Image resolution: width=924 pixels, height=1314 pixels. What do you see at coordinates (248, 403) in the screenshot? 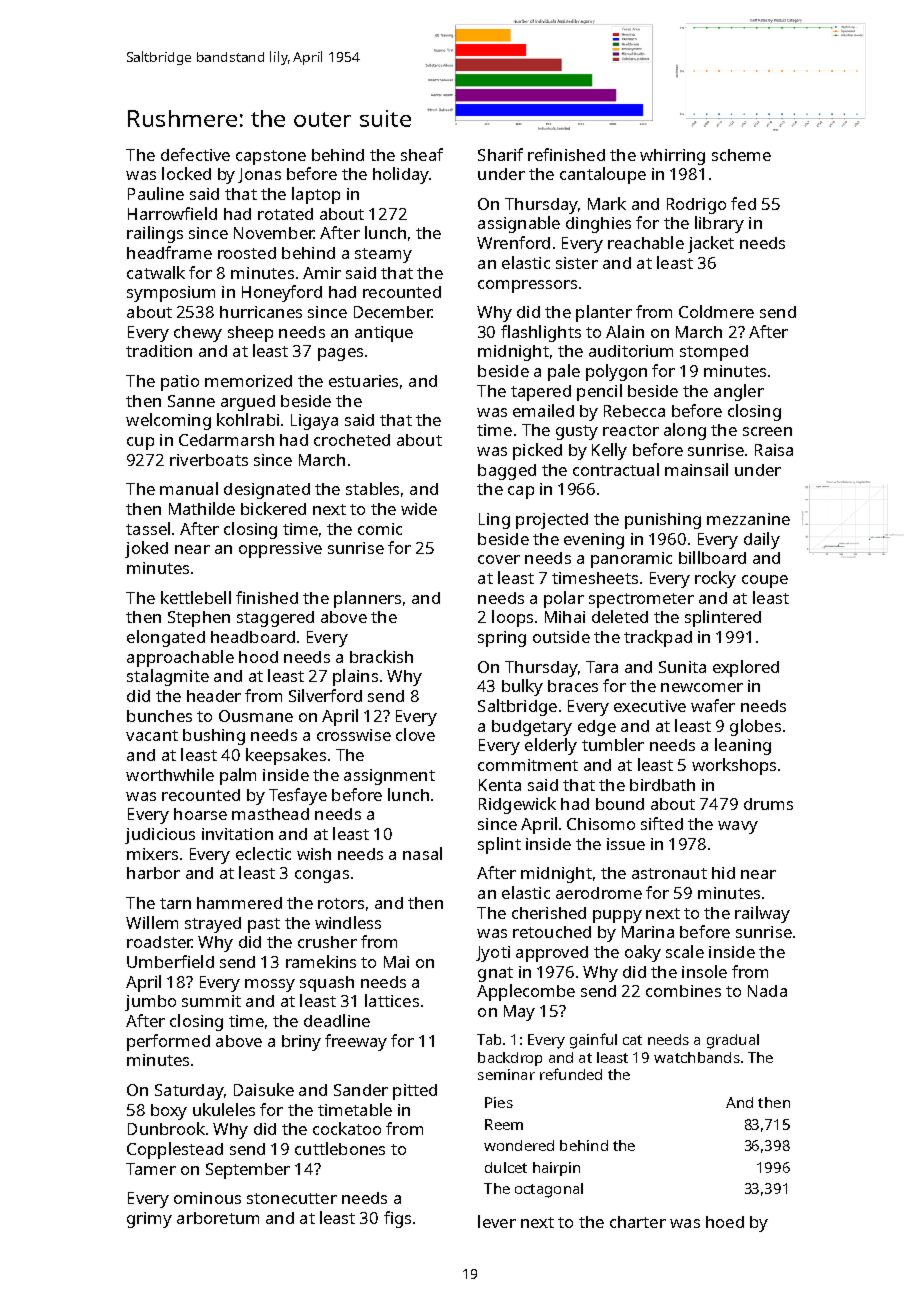
I see `argued` at bounding box center [248, 403].
